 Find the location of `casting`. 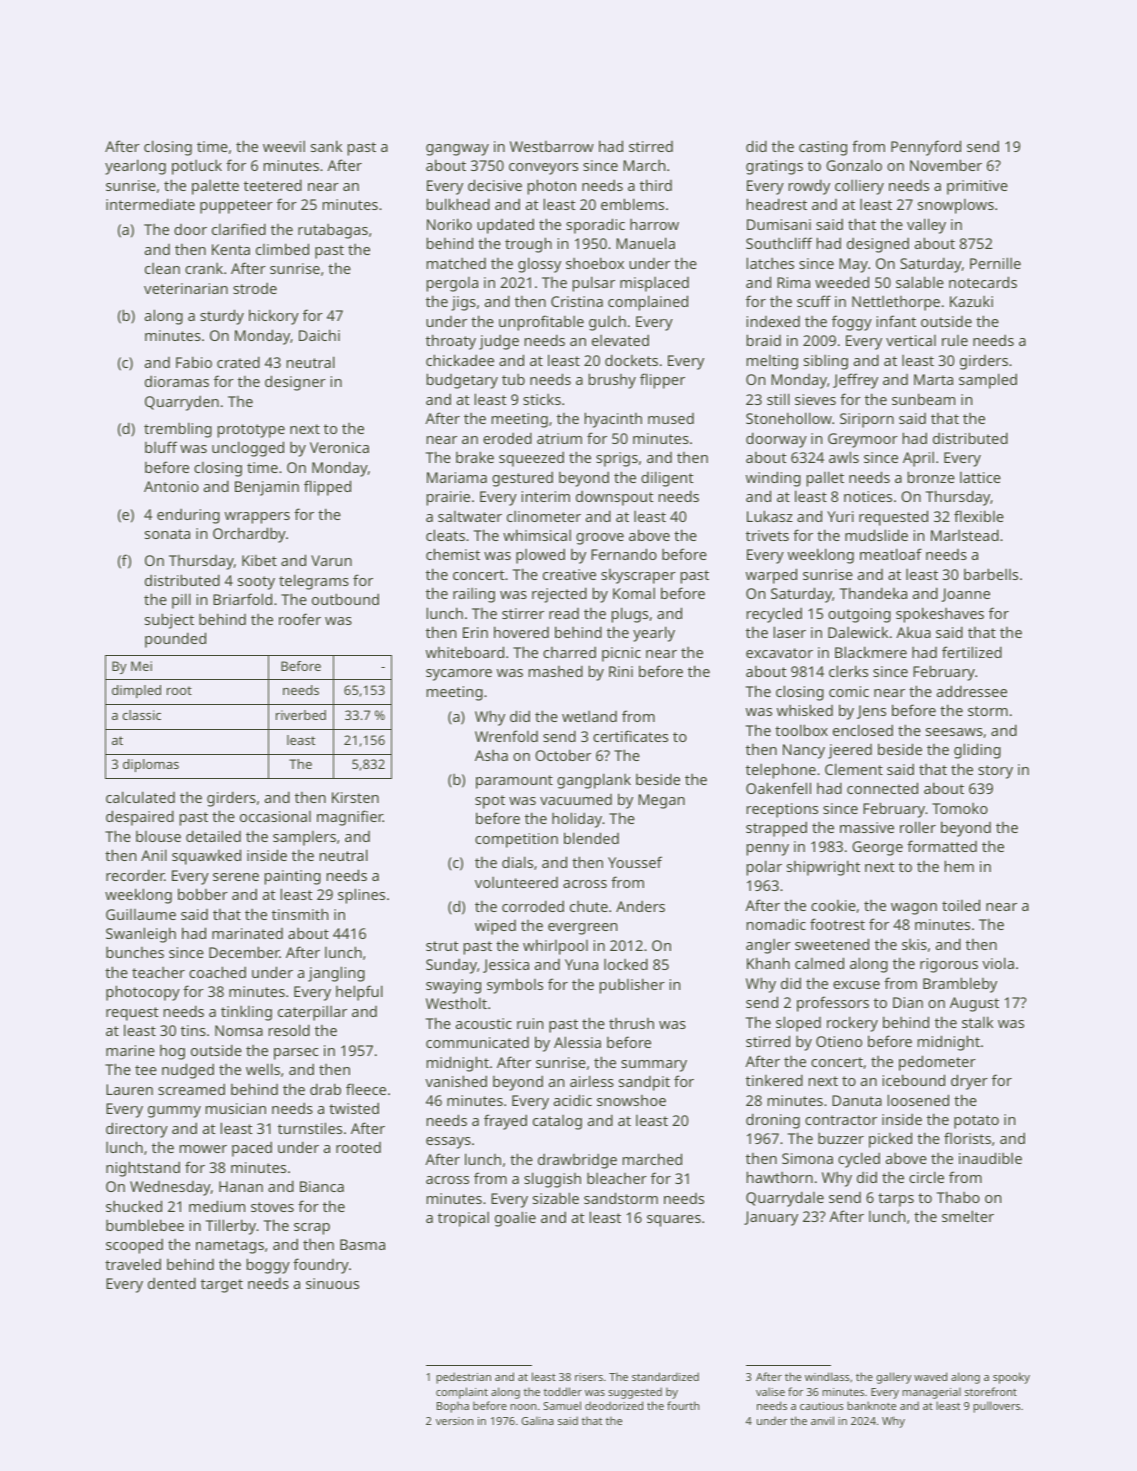

casting is located at coordinates (823, 148).
